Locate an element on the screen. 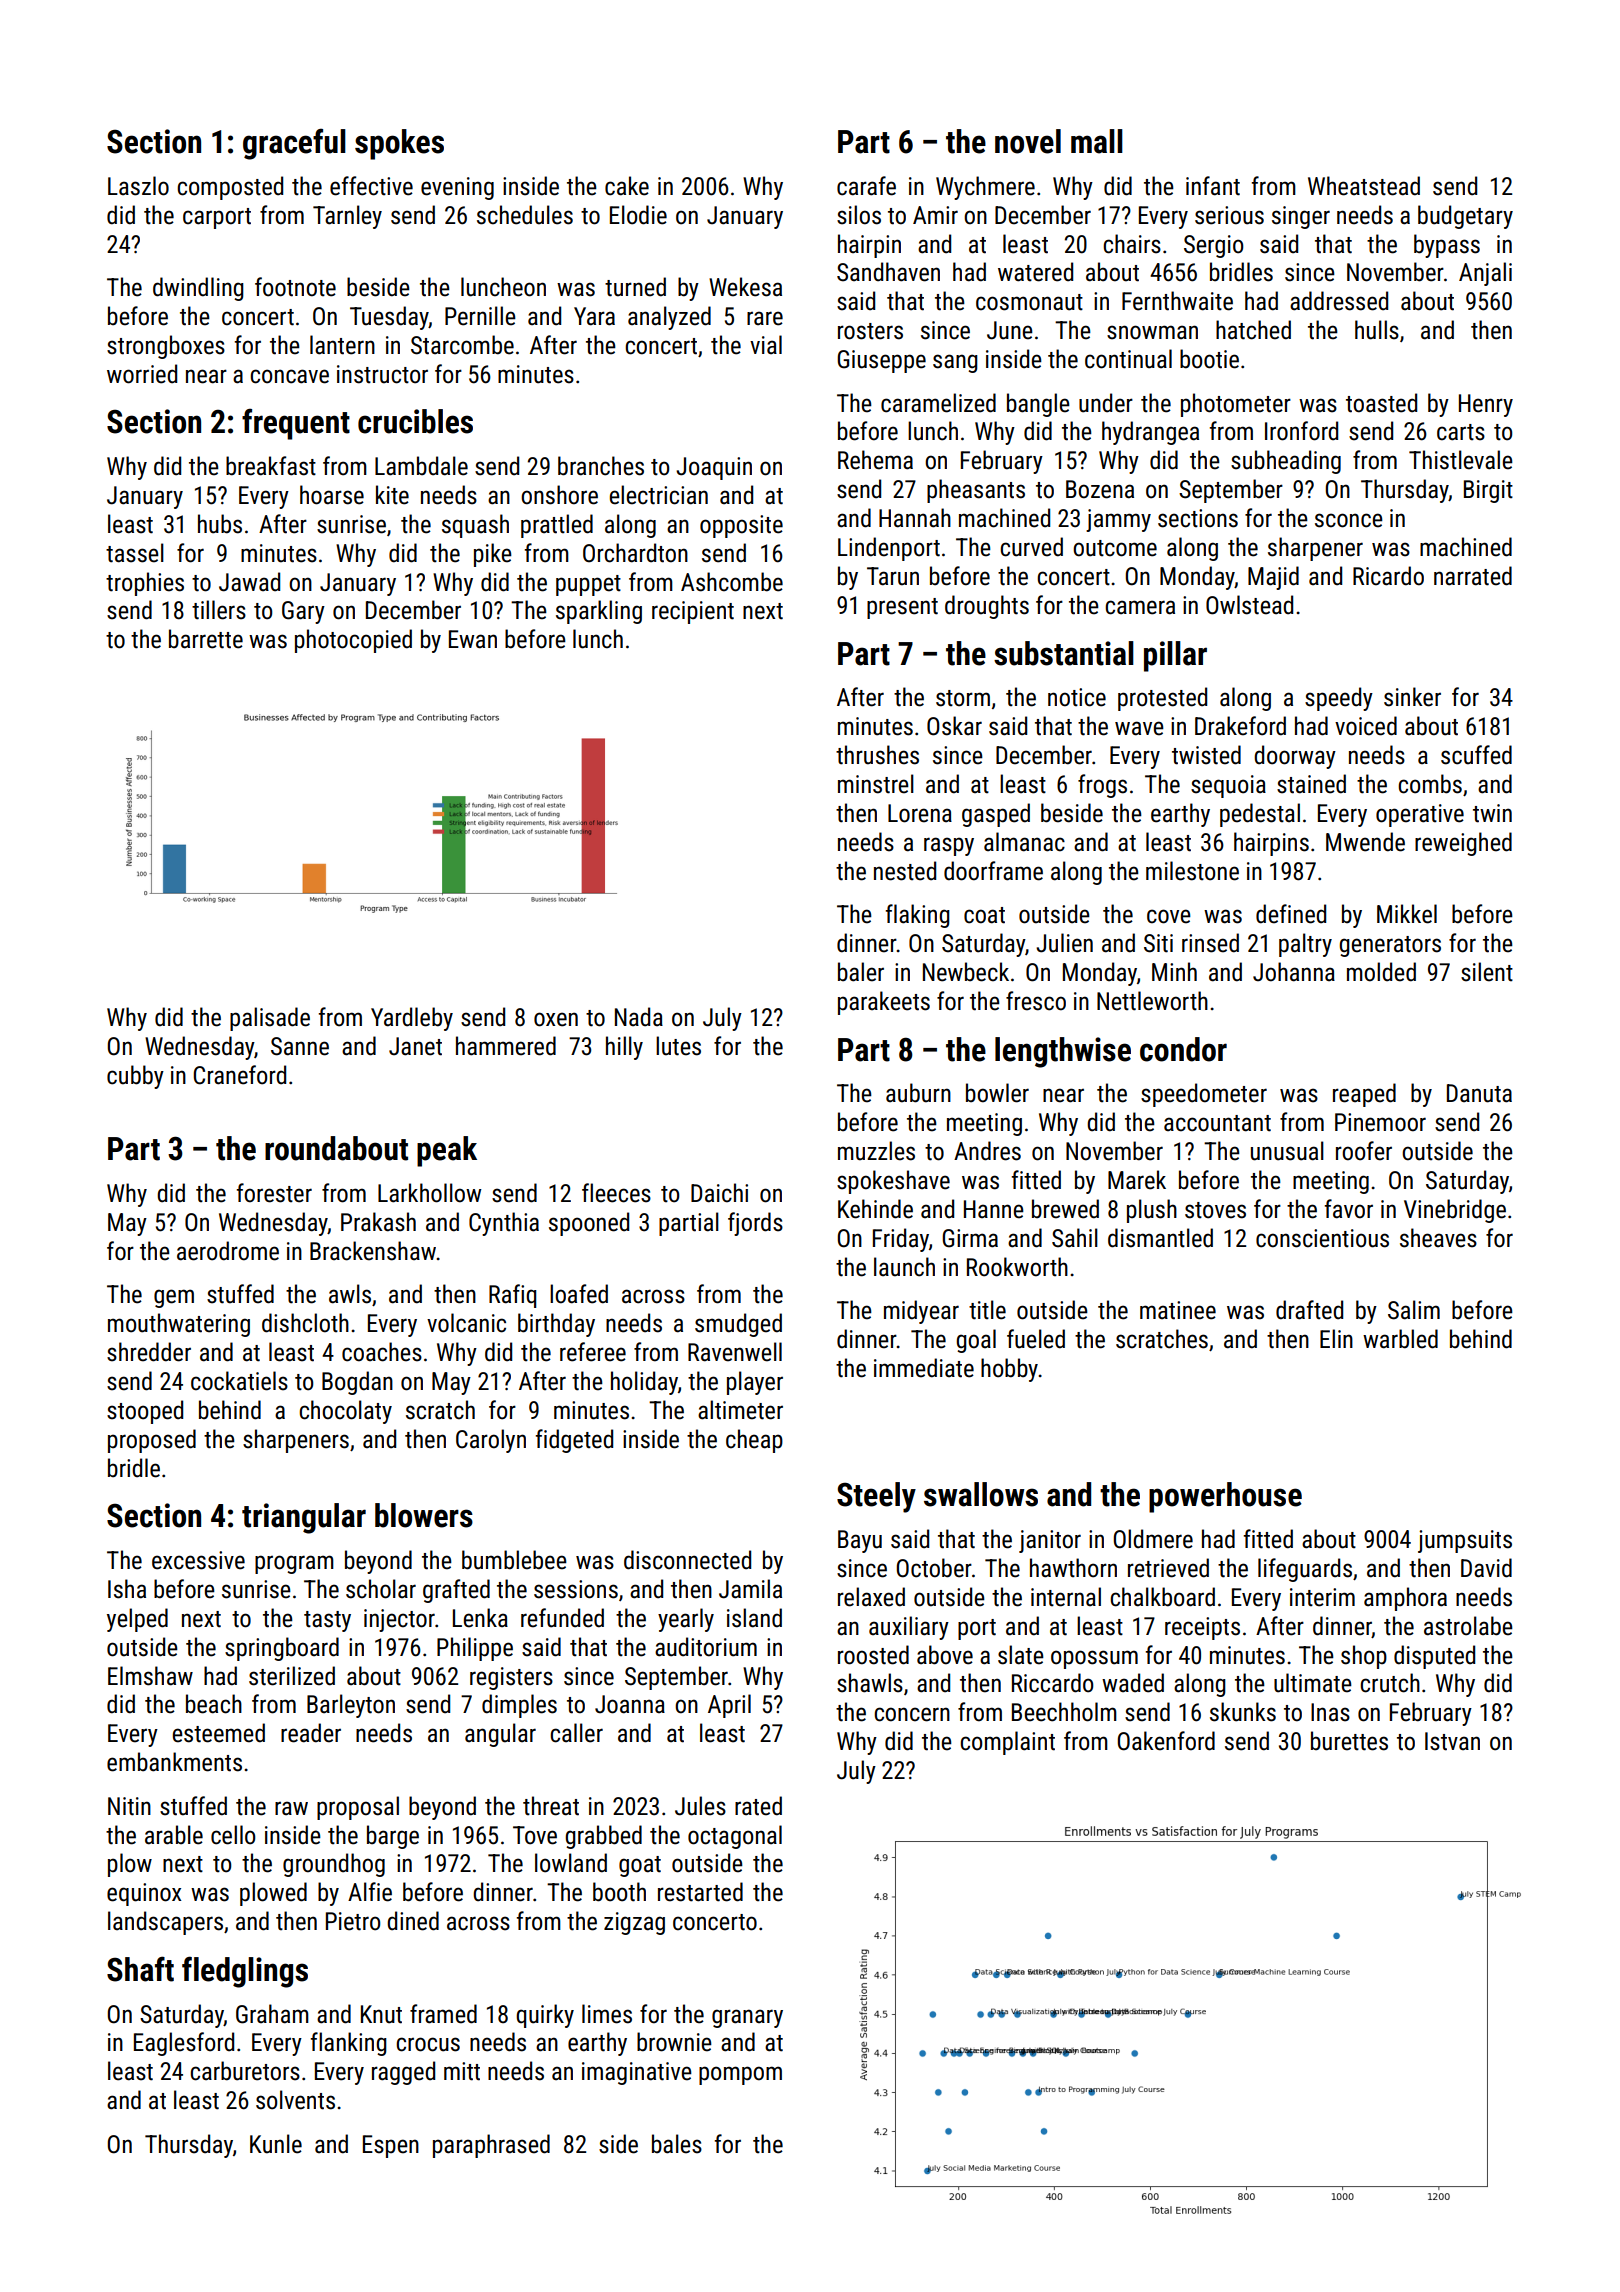 The image size is (1620, 2292). Laszlo is located at coordinates (138, 186).
